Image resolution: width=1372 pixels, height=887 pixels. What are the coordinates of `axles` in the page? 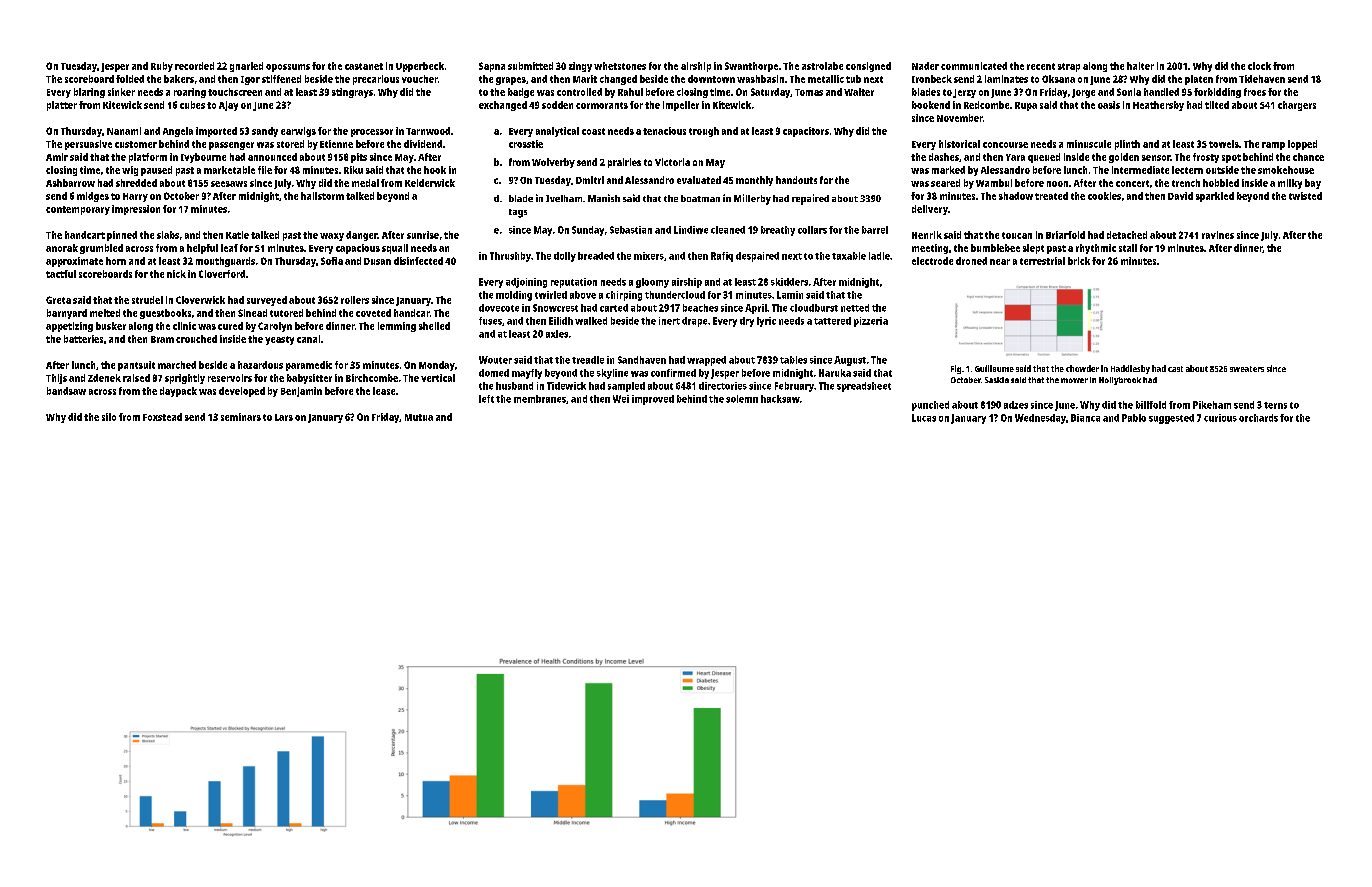 It's located at (557, 334).
